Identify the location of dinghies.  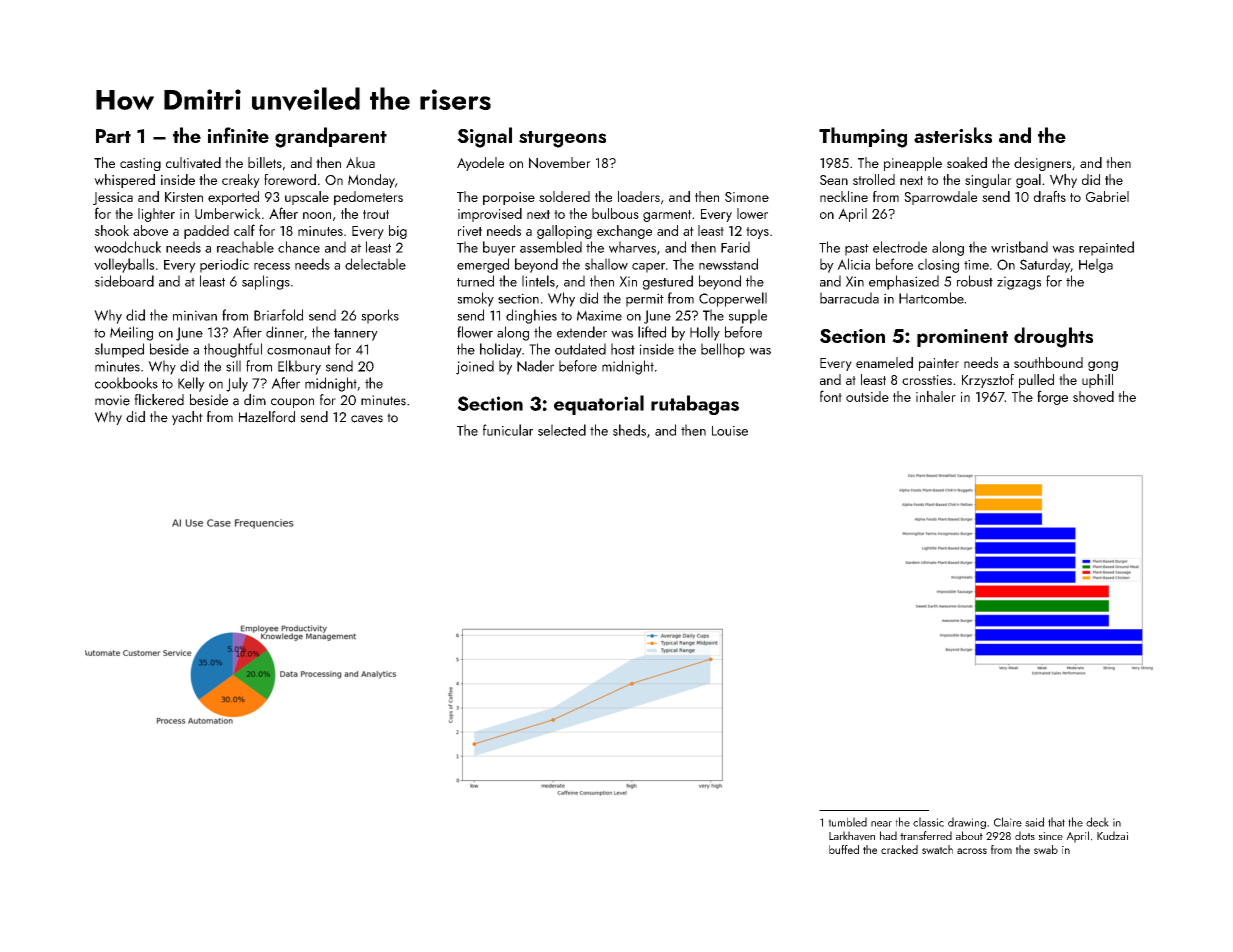
(531, 316).
